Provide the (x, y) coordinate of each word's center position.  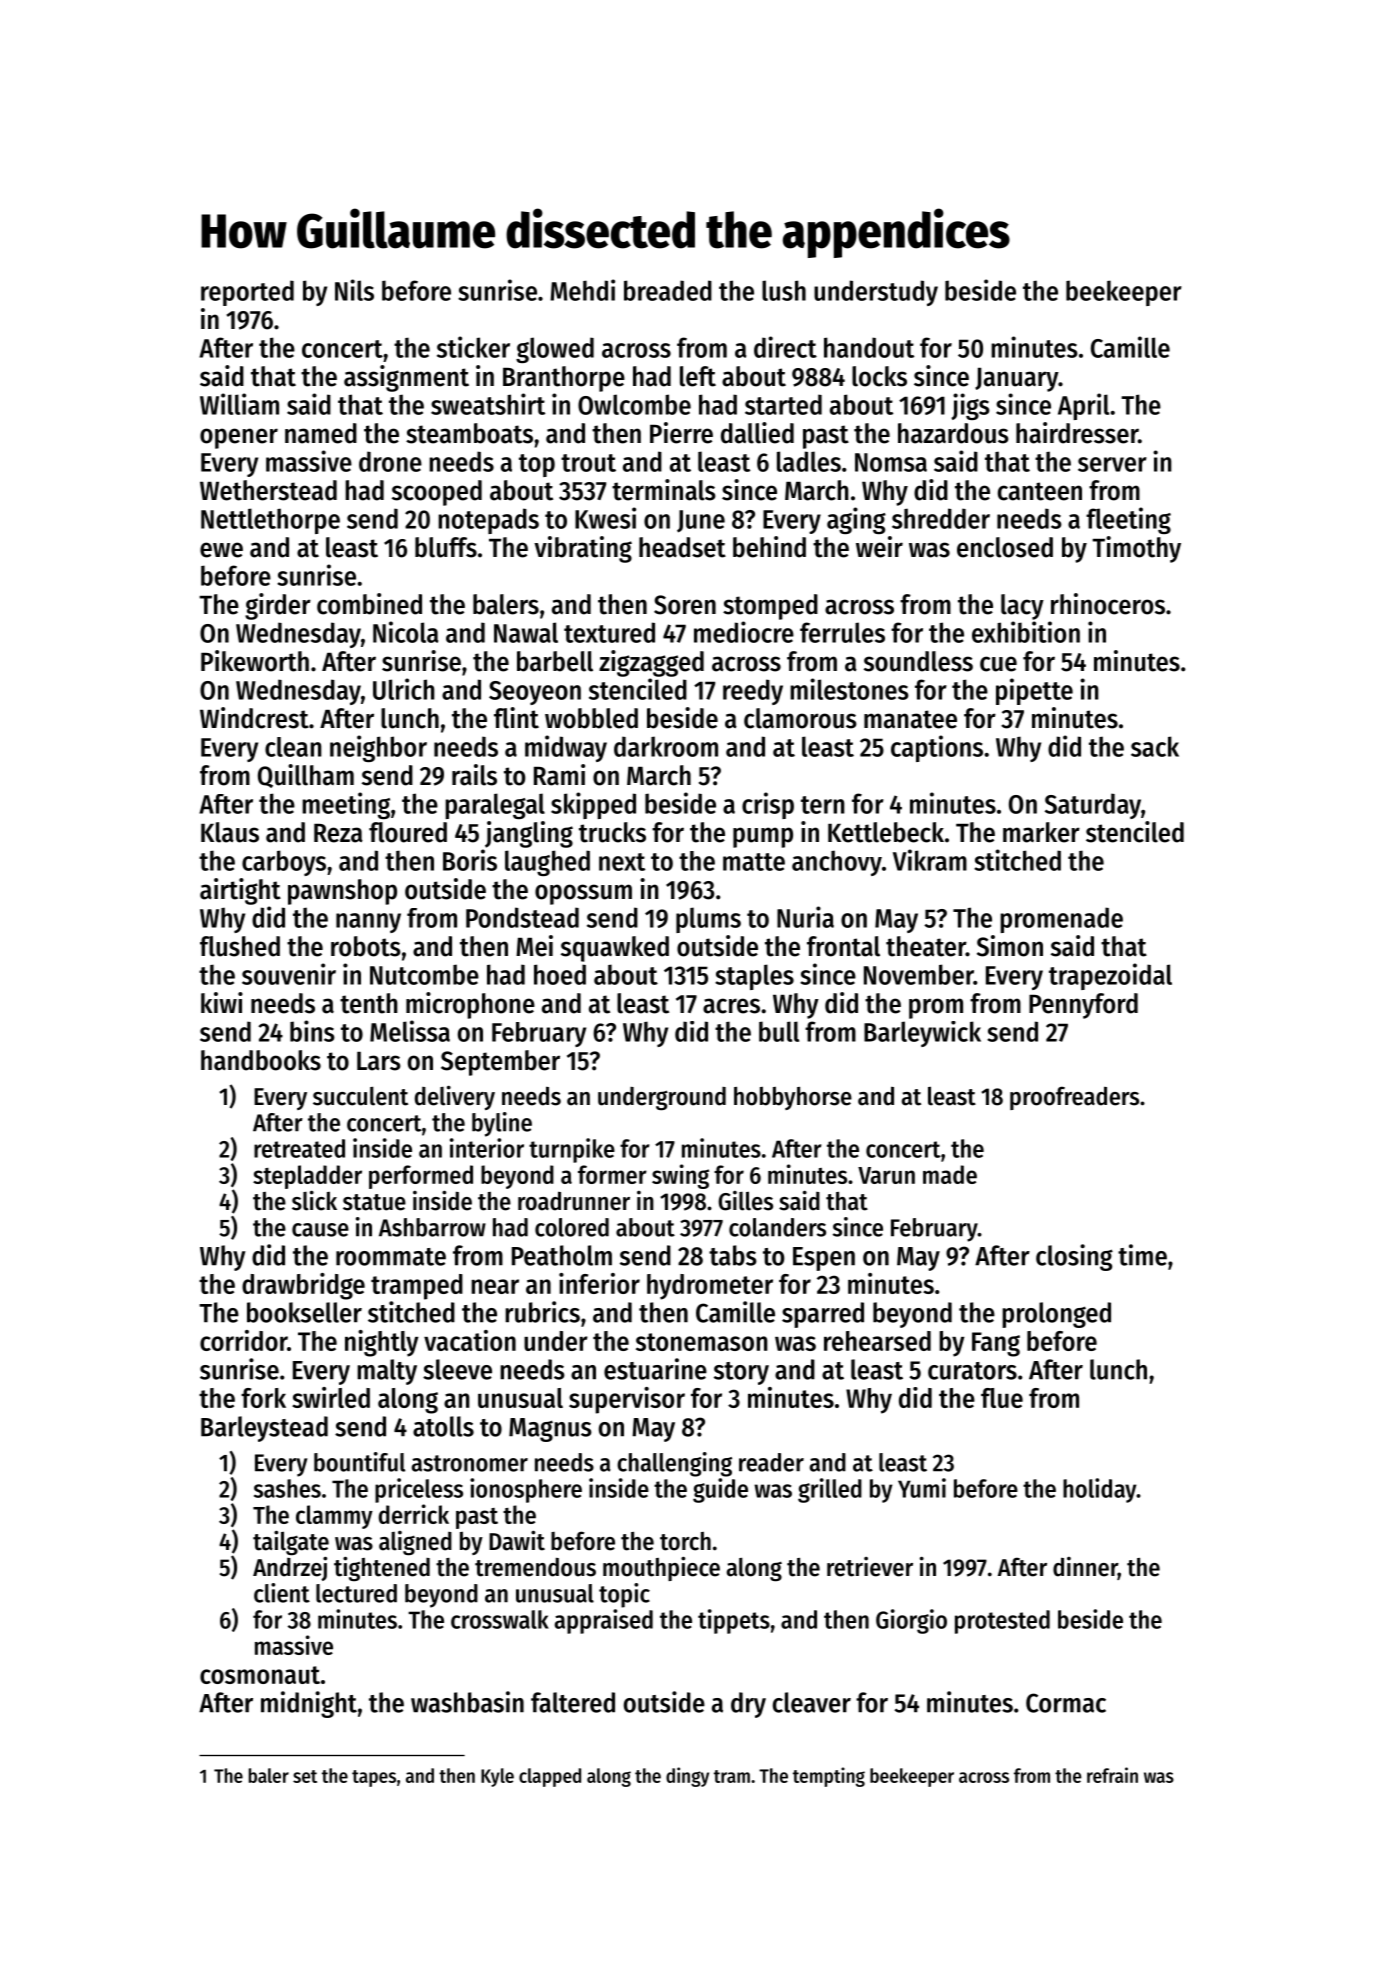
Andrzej (290, 1569)
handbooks (261, 1060)
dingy (687, 1777)
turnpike (572, 1150)
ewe (221, 550)
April (1083, 406)
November (919, 974)
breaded (668, 290)
